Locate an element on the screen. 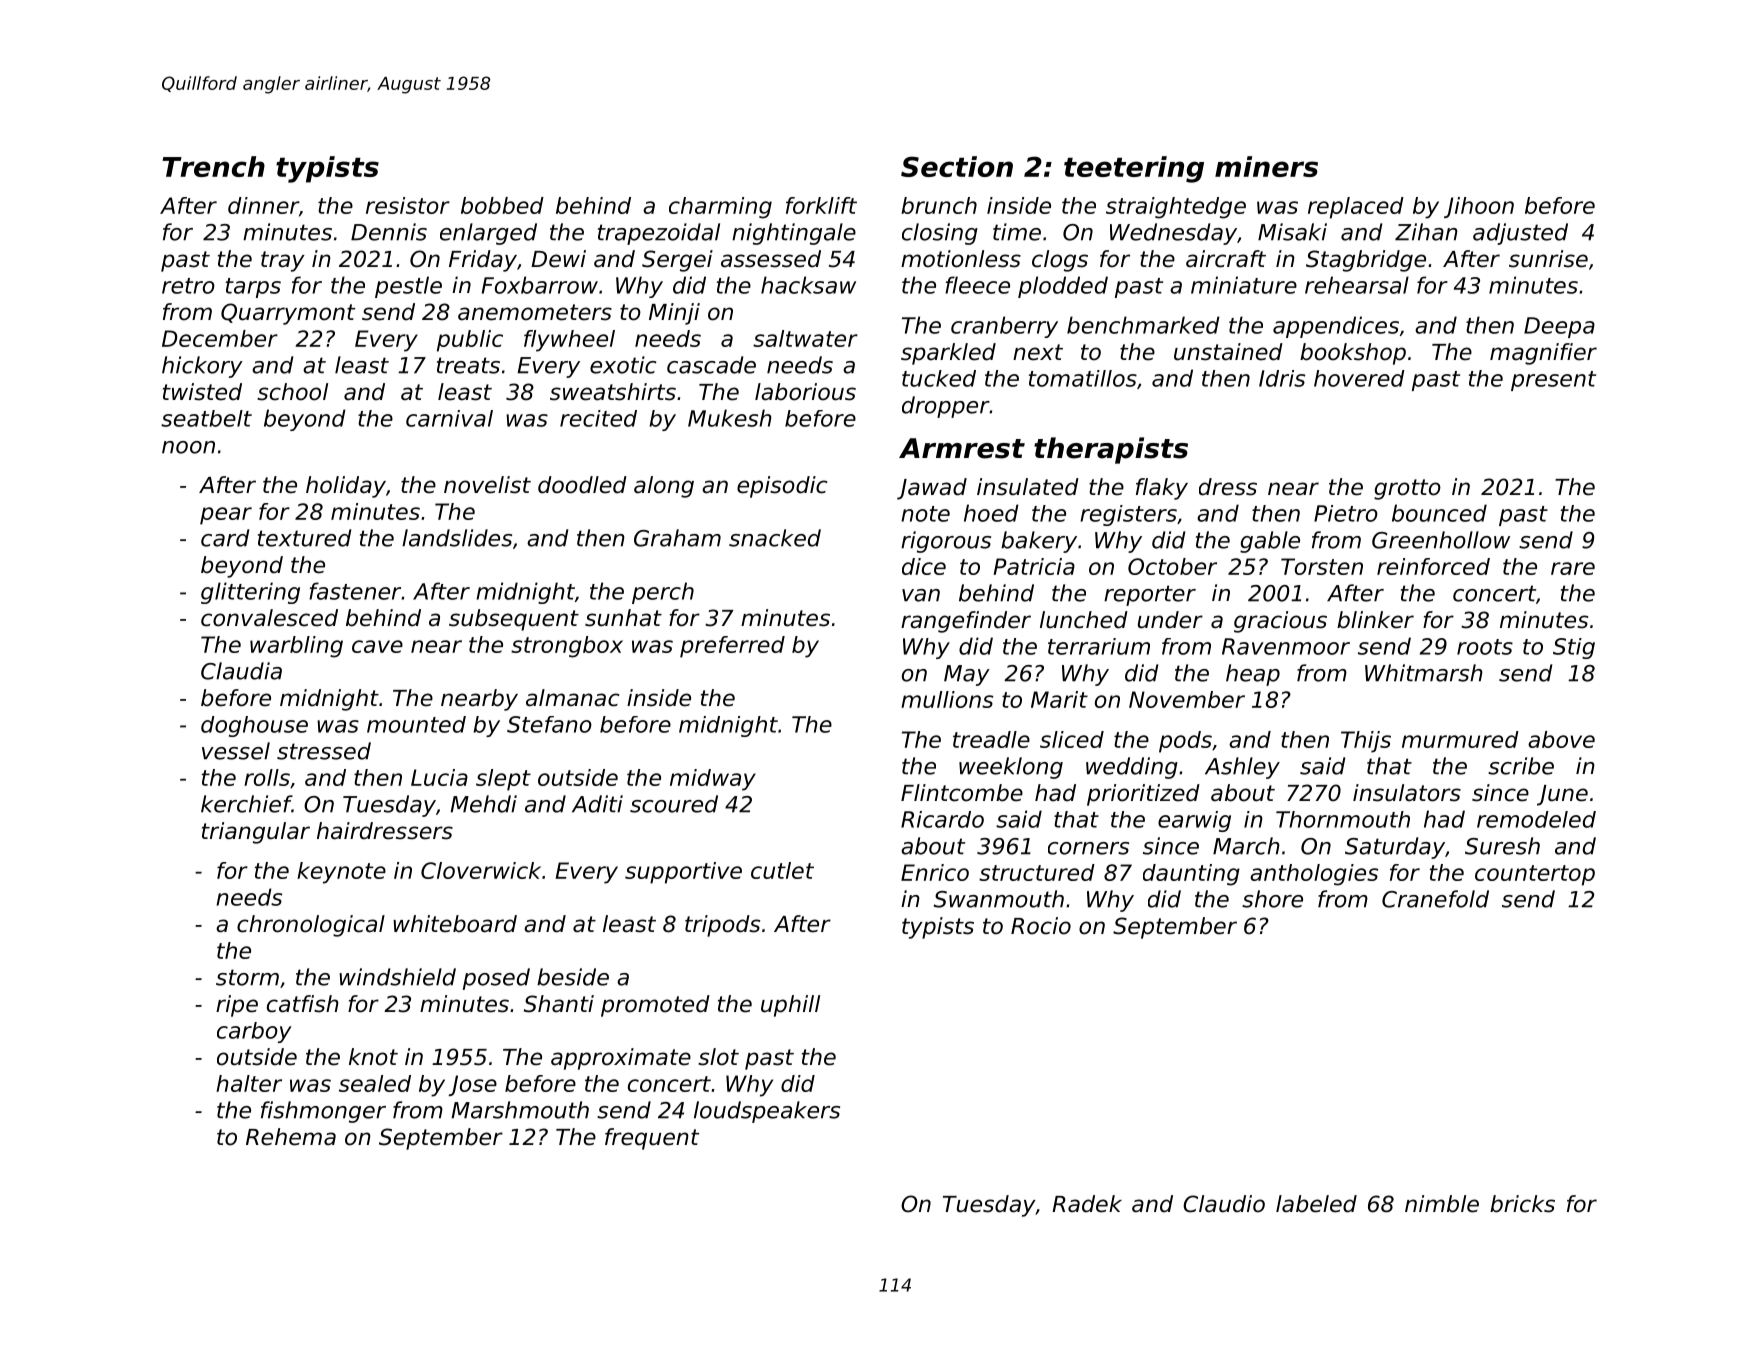 The image size is (1757, 1357). perch is located at coordinates (663, 593).
